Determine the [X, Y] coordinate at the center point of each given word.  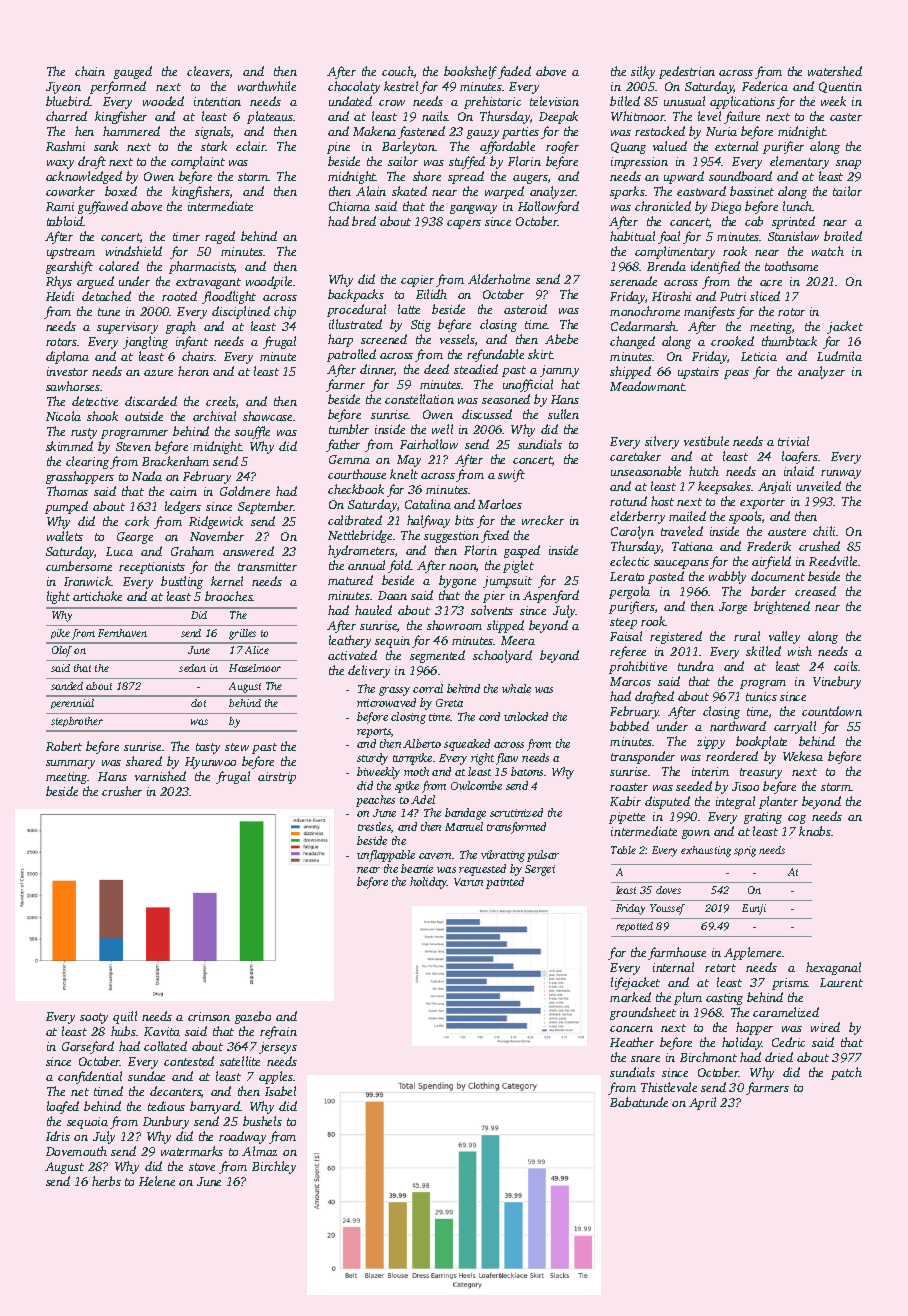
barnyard [215, 1107]
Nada [147, 476]
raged [220, 237]
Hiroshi [671, 296]
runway [841, 474]
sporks [627, 192]
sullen [563, 414]
